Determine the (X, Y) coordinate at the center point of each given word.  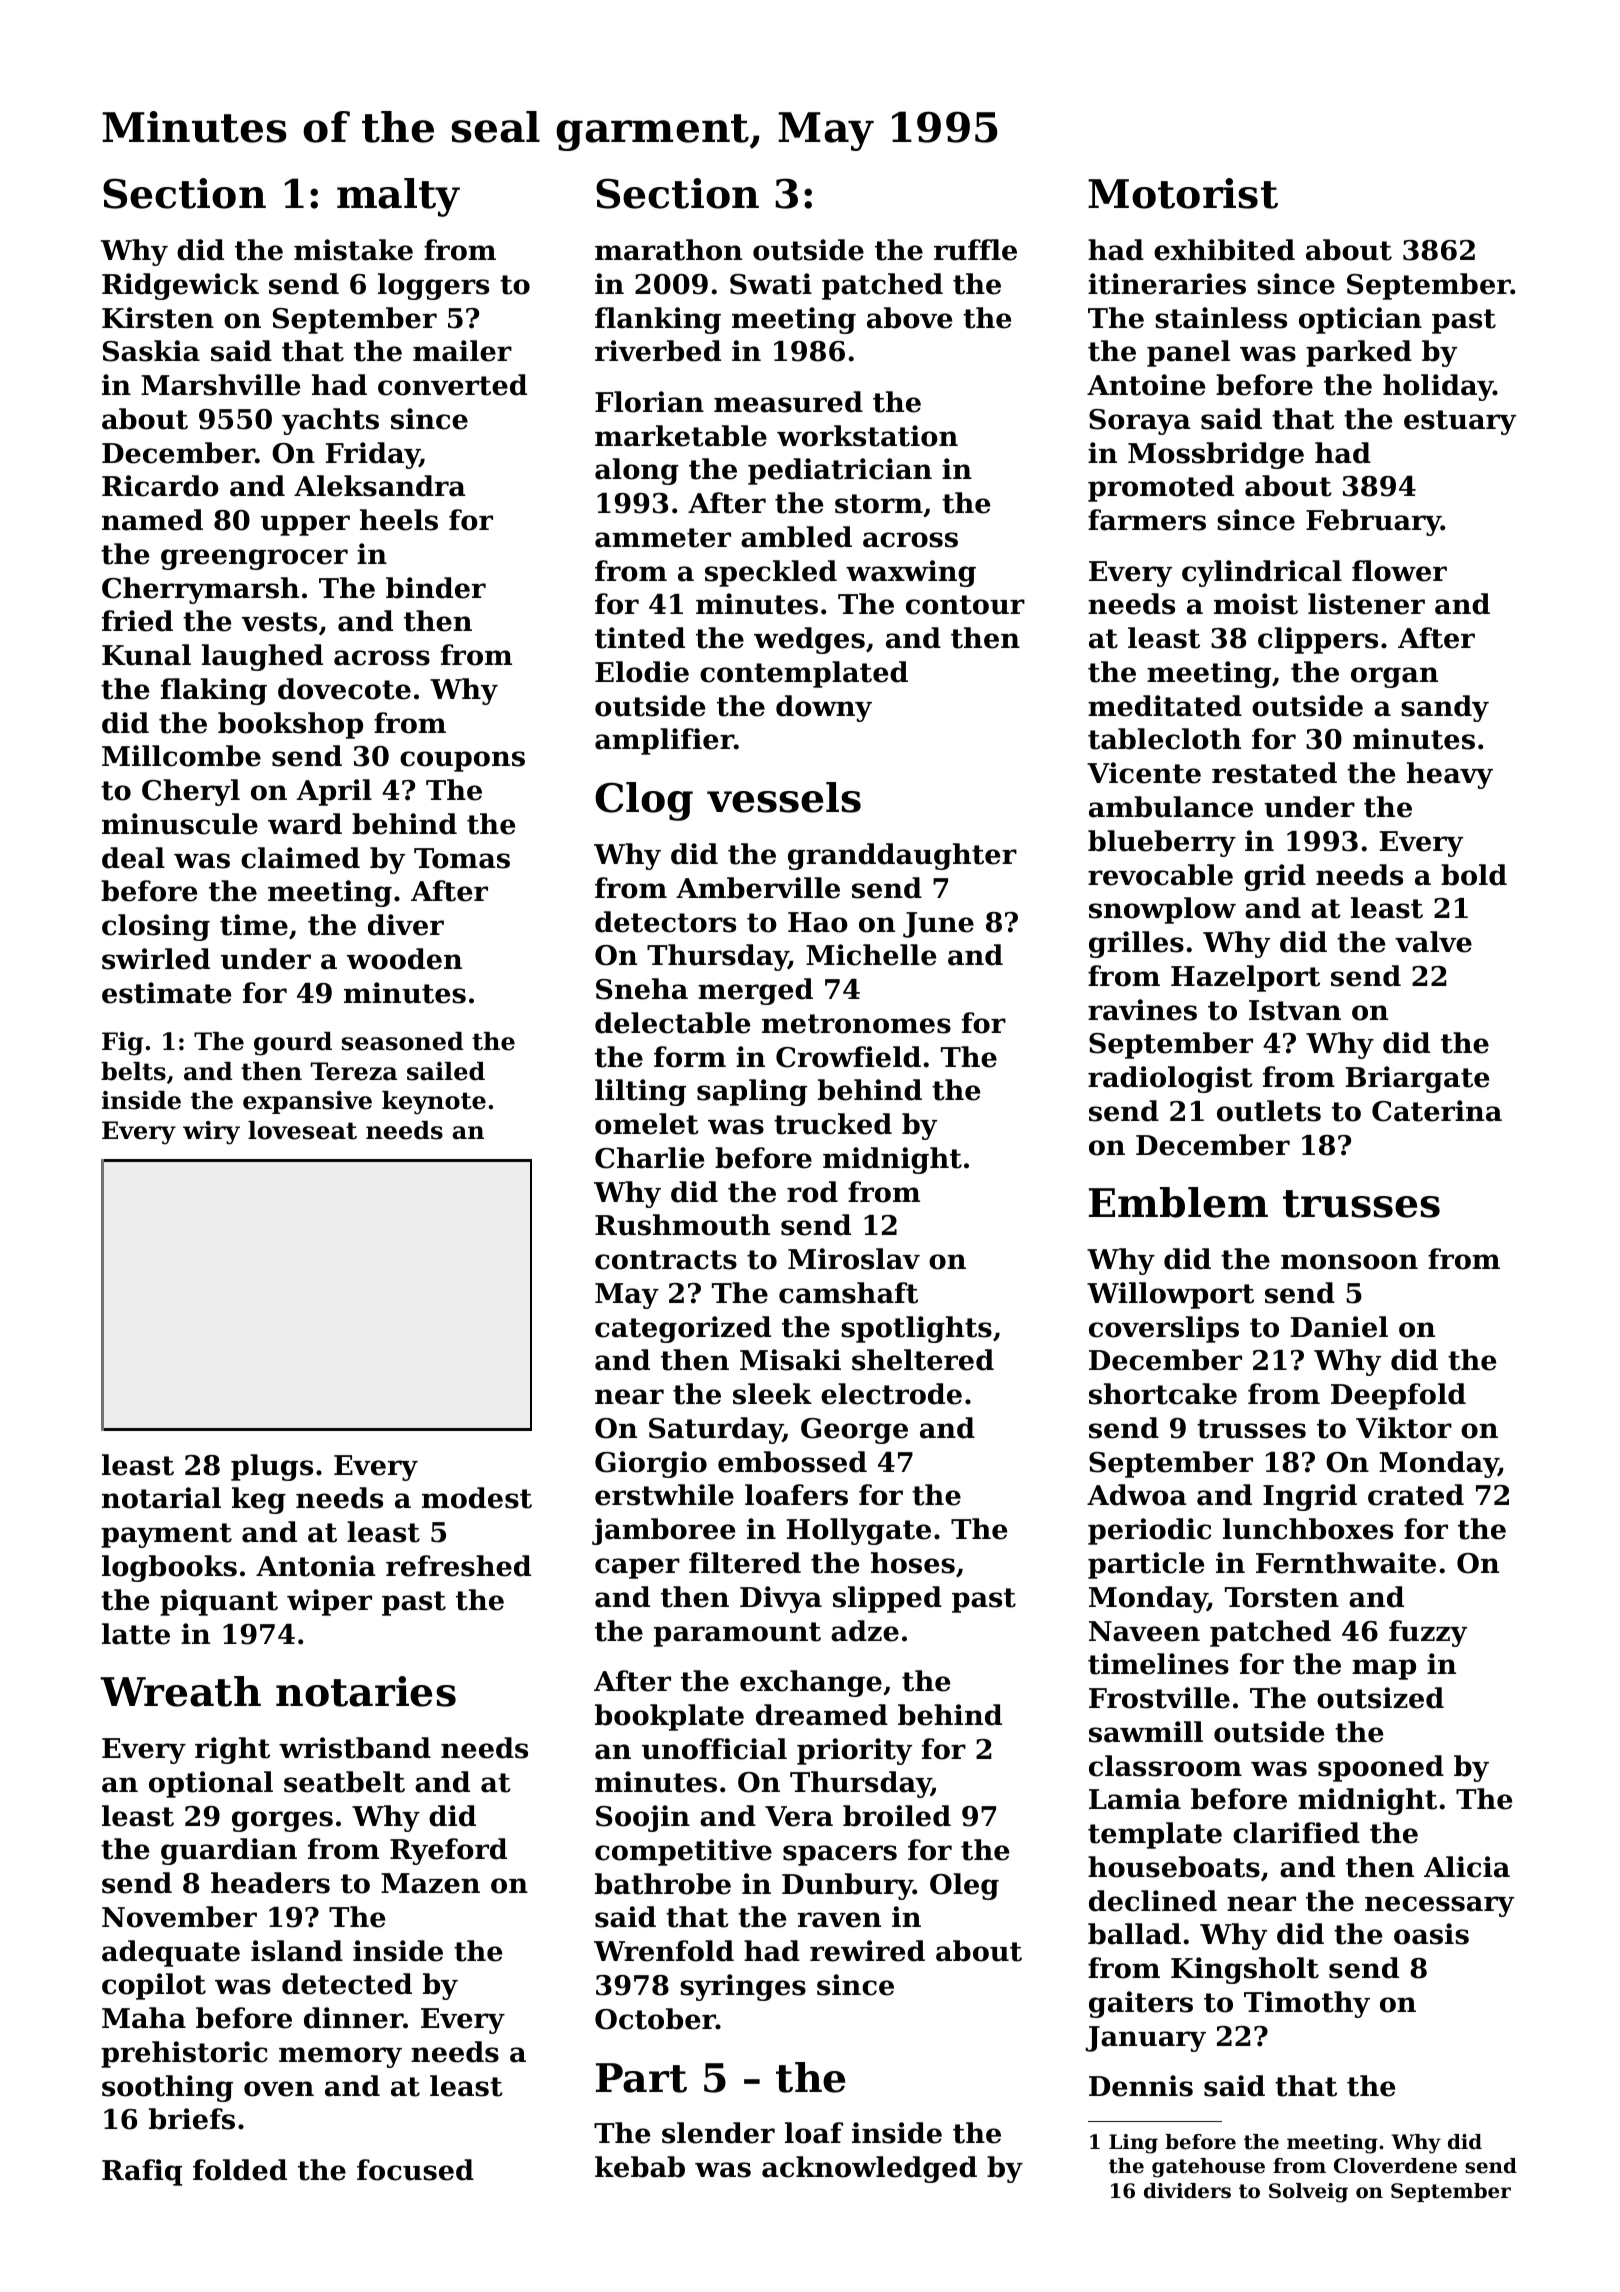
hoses (913, 1563)
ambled (796, 537)
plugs (272, 1467)
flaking (214, 691)
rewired (867, 1951)
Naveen (1144, 1631)
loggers (433, 286)
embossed (792, 1462)
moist (1256, 604)
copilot (154, 1986)
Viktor (1404, 1428)
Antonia (316, 1566)
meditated (1165, 706)
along (637, 471)
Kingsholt (1245, 1970)
